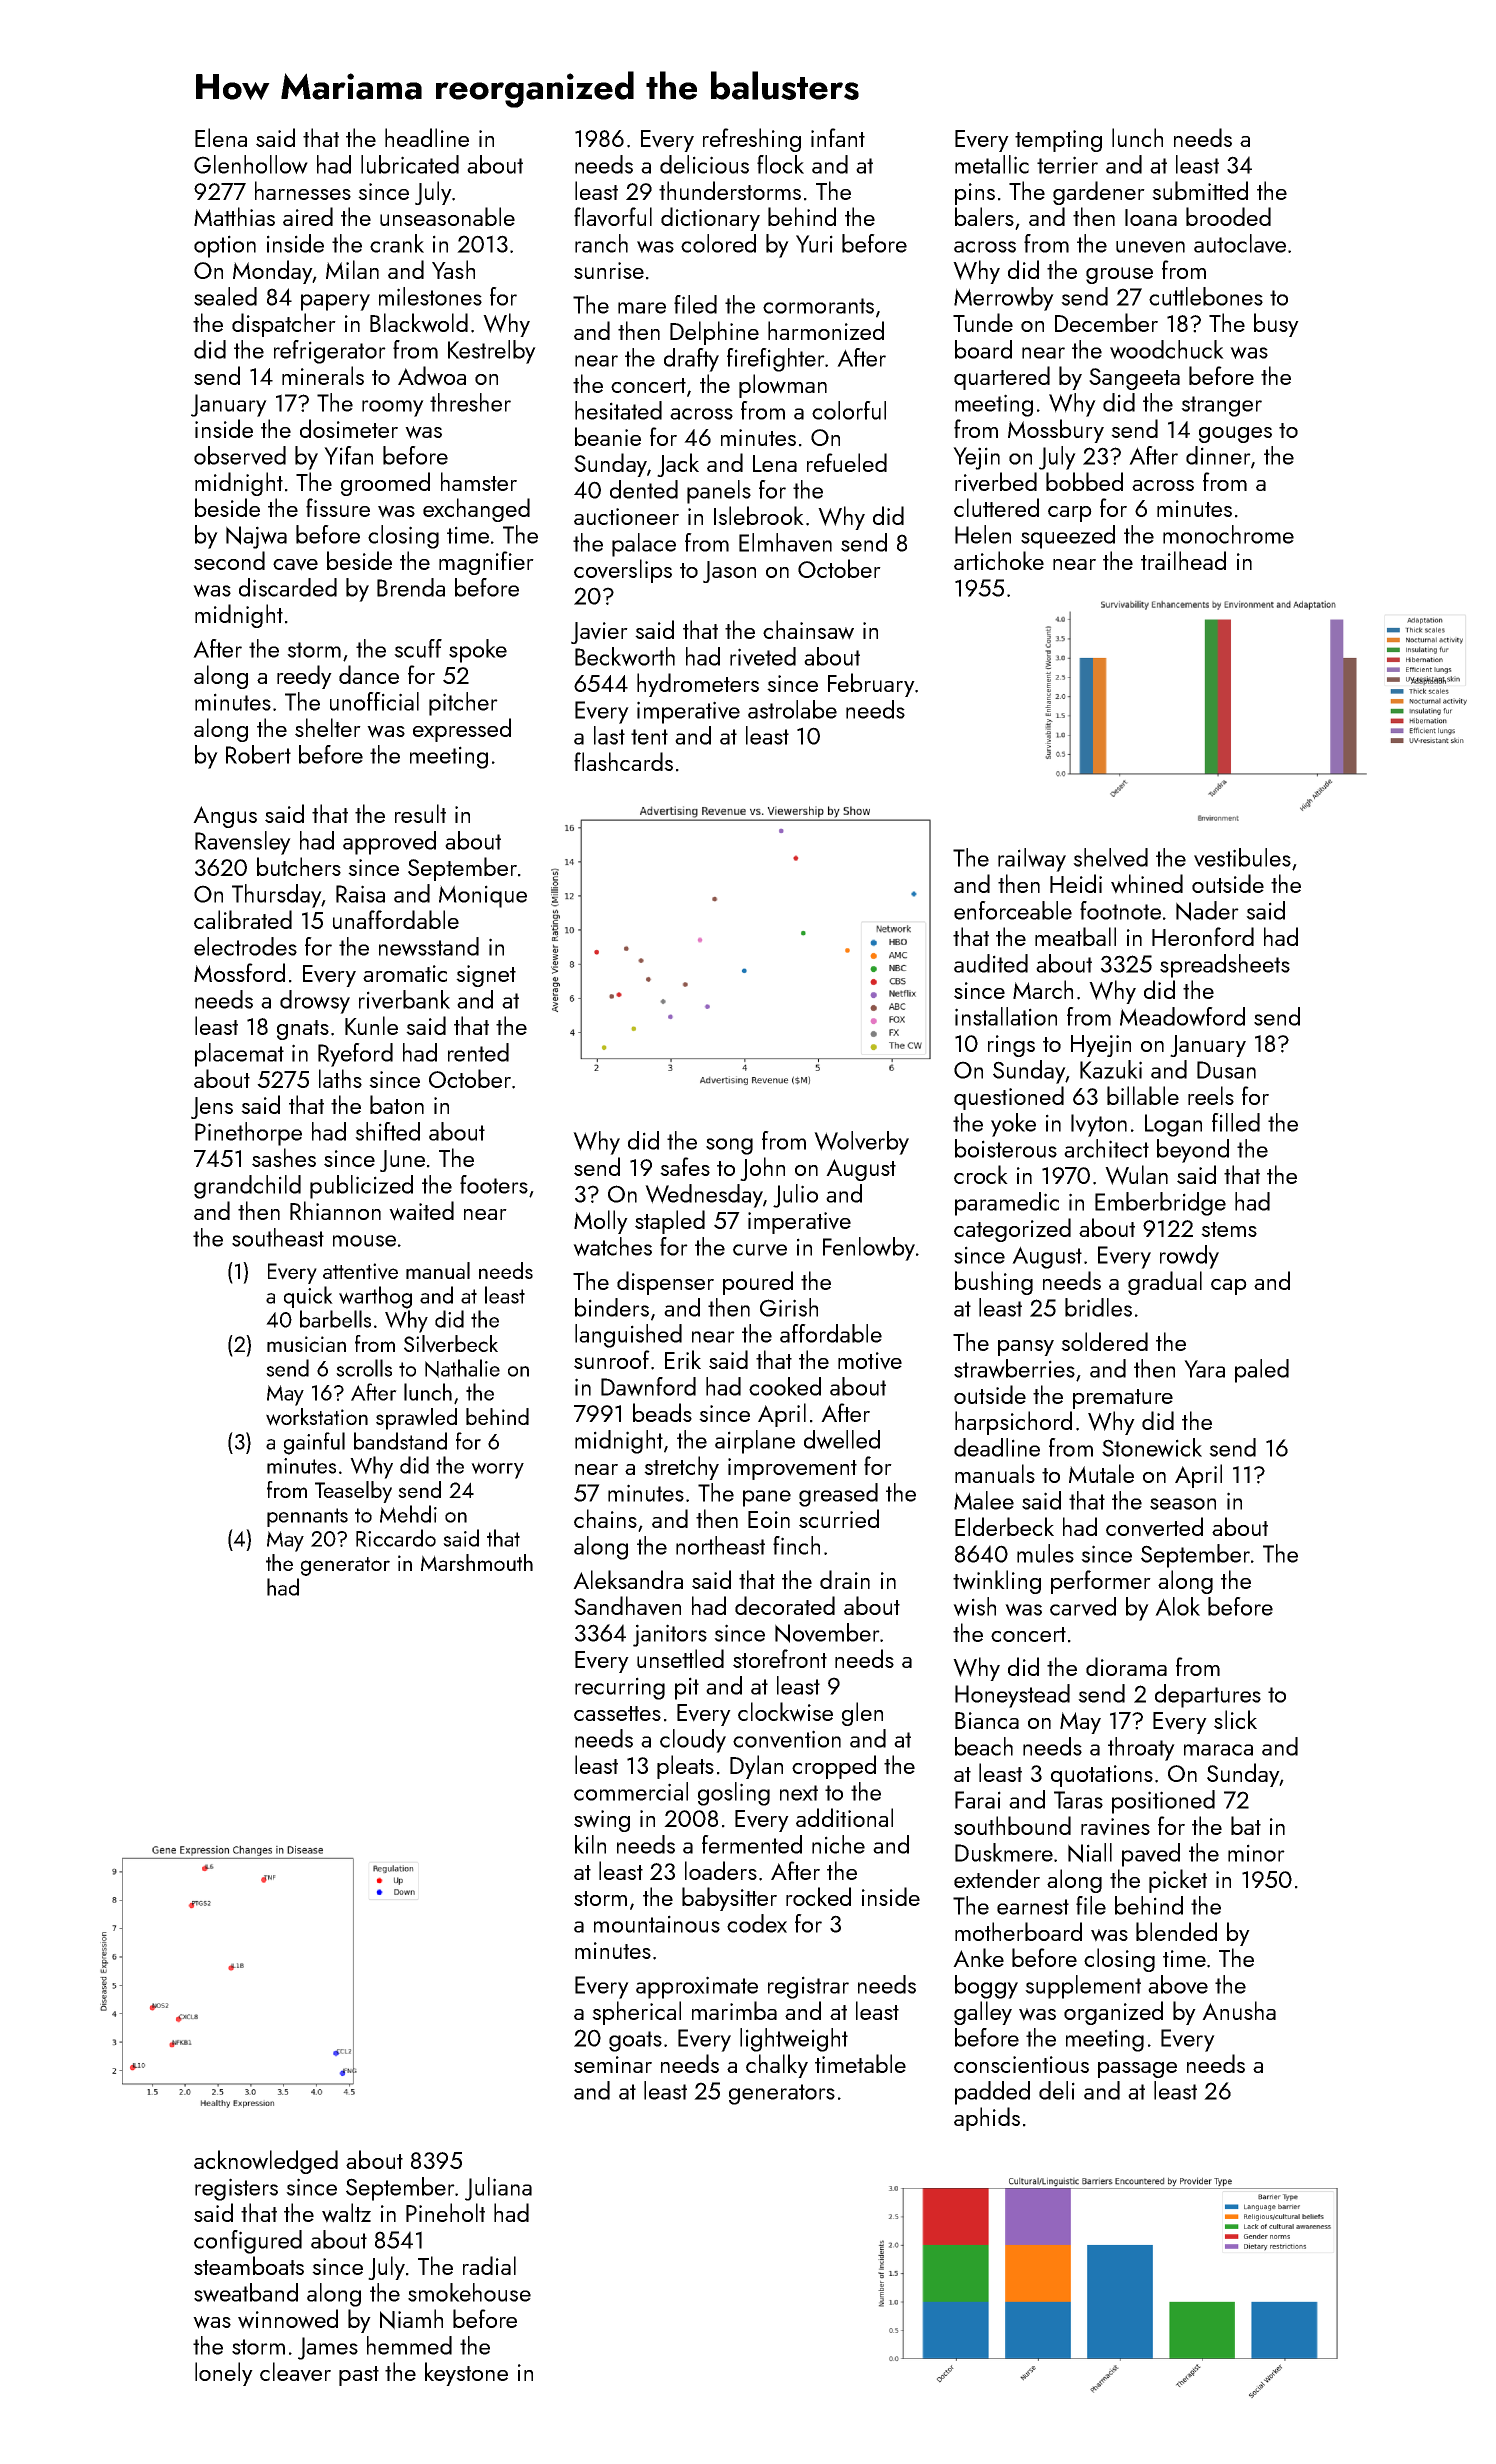  I want to click on grouse, so click(1119, 275).
